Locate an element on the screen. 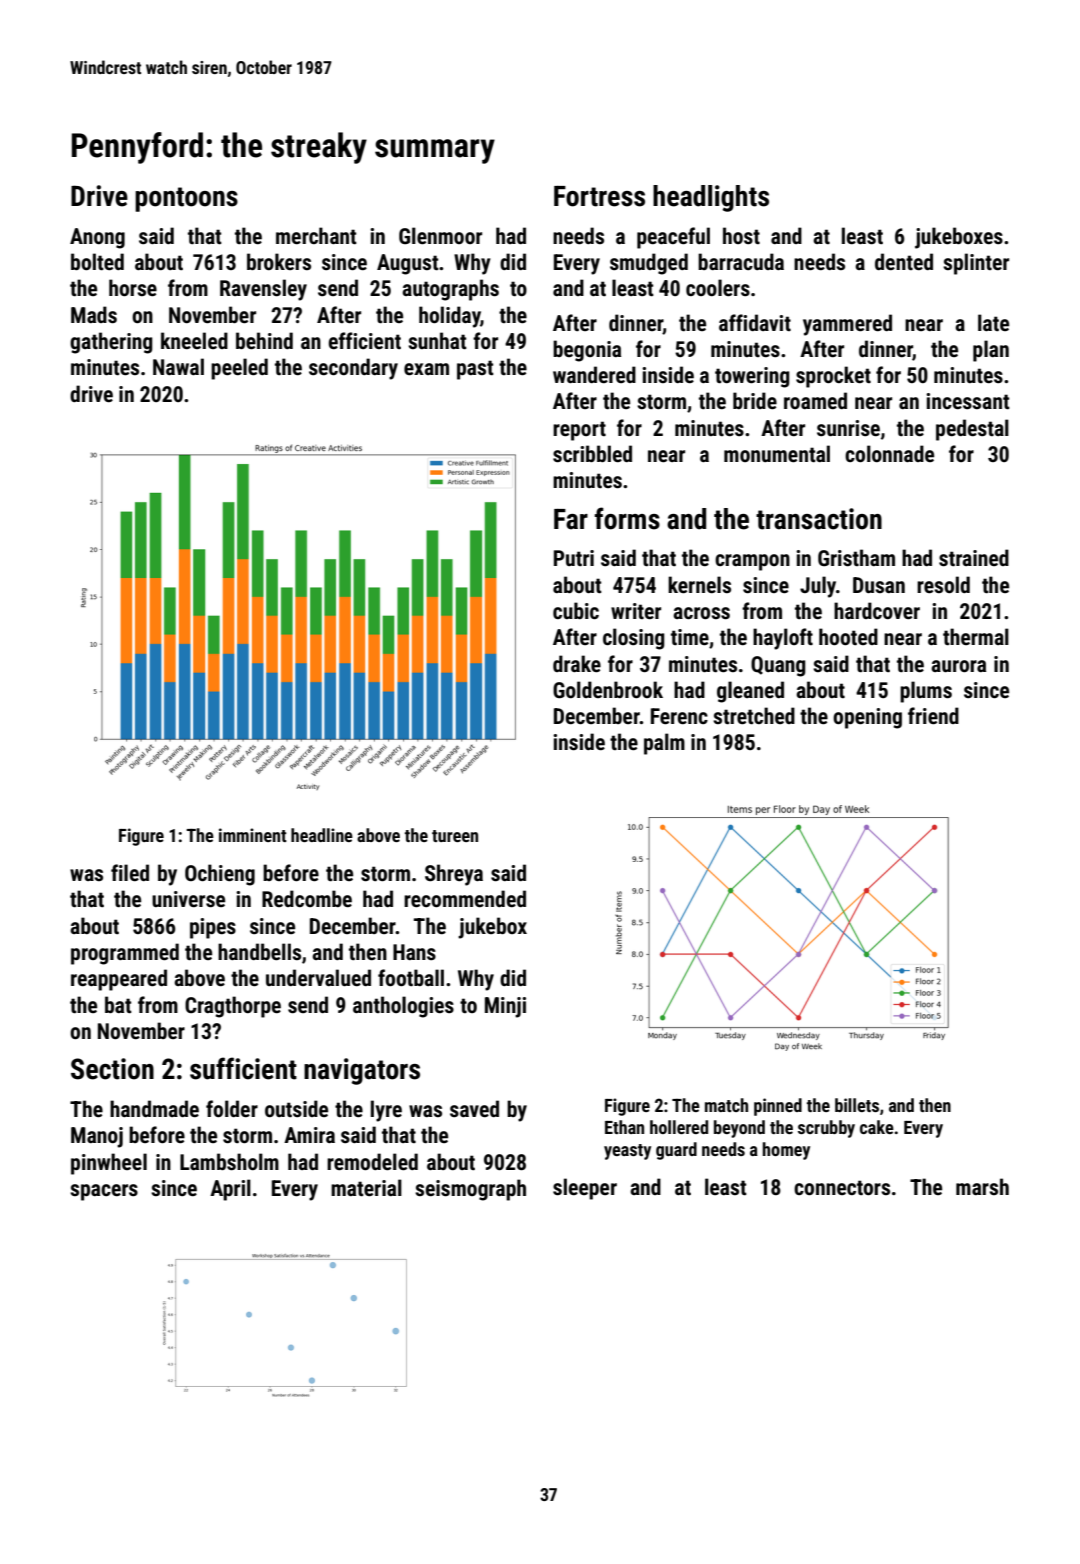  gathering is located at coordinates (111, 343).
